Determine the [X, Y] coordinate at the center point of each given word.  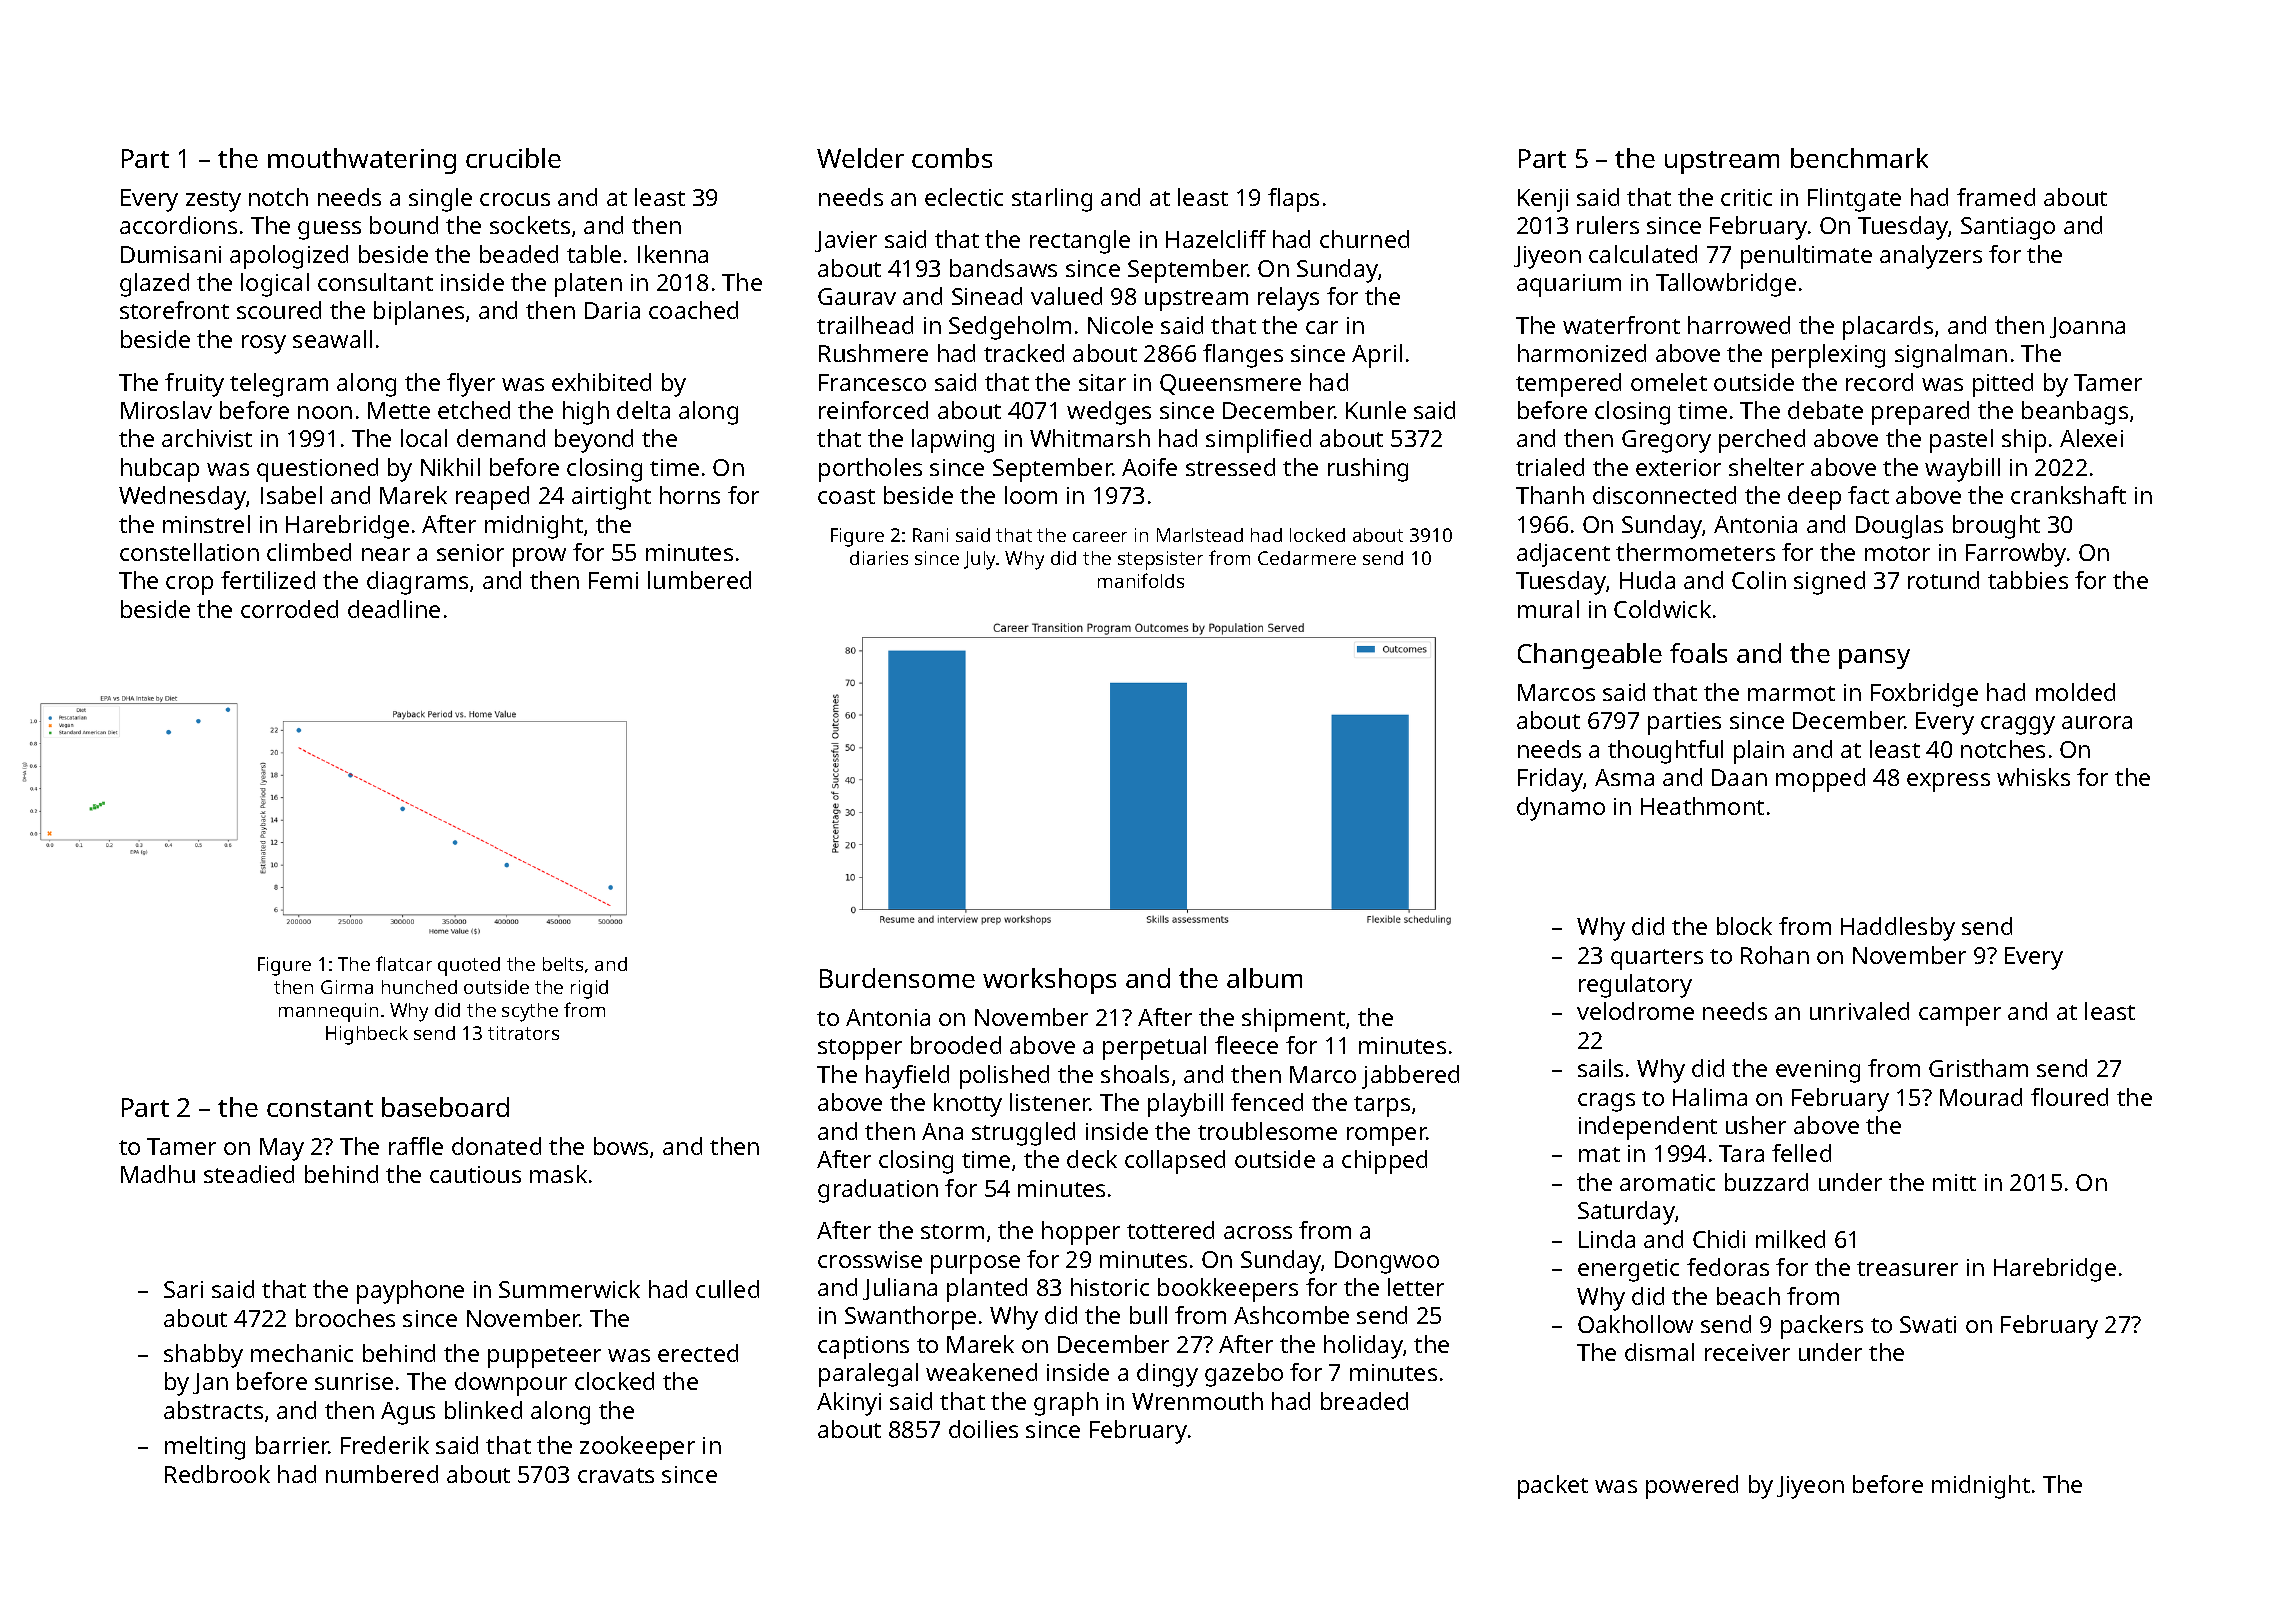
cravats [616, 1475]
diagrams [417, 583]
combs [952, 158]
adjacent [1563, 555]
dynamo [1561, 809]
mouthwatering [362, 161]
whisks [2033, 777]
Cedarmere [1307, 558]
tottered [1170, 1230]
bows [621, 1146]
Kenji [1543, 200]
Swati [1928, 1324]
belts [563, 964]
